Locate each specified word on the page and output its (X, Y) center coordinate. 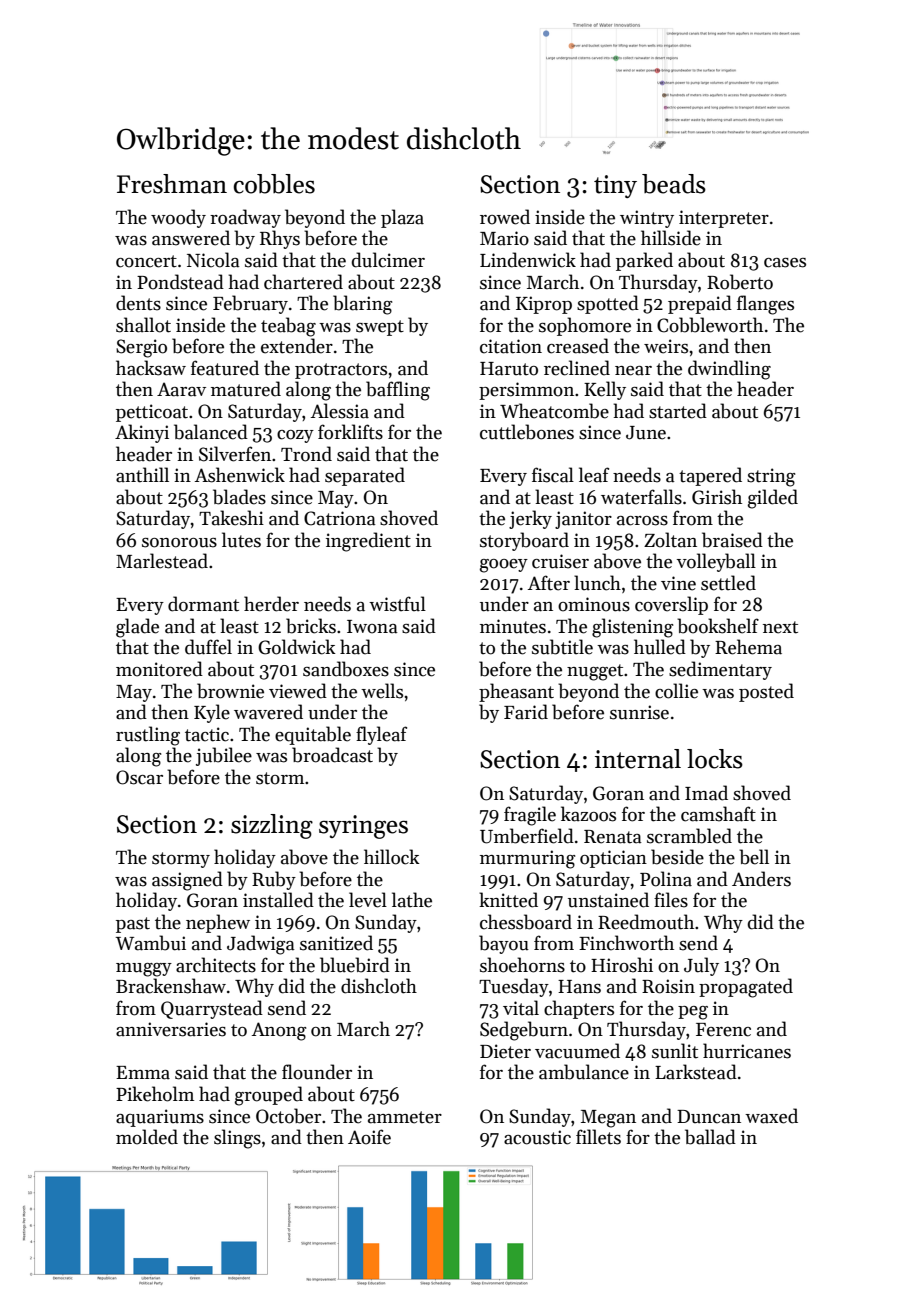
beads (674, 184)
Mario (504, 238)
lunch (597, 583)
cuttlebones (527, 432)
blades (239, 497)
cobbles (274, 184)
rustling (148, 736)
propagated (746, 988)
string (771, 477)
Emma (143, 1073)
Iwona (372, 627)
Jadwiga (261, 945)
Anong (279, 1031)
